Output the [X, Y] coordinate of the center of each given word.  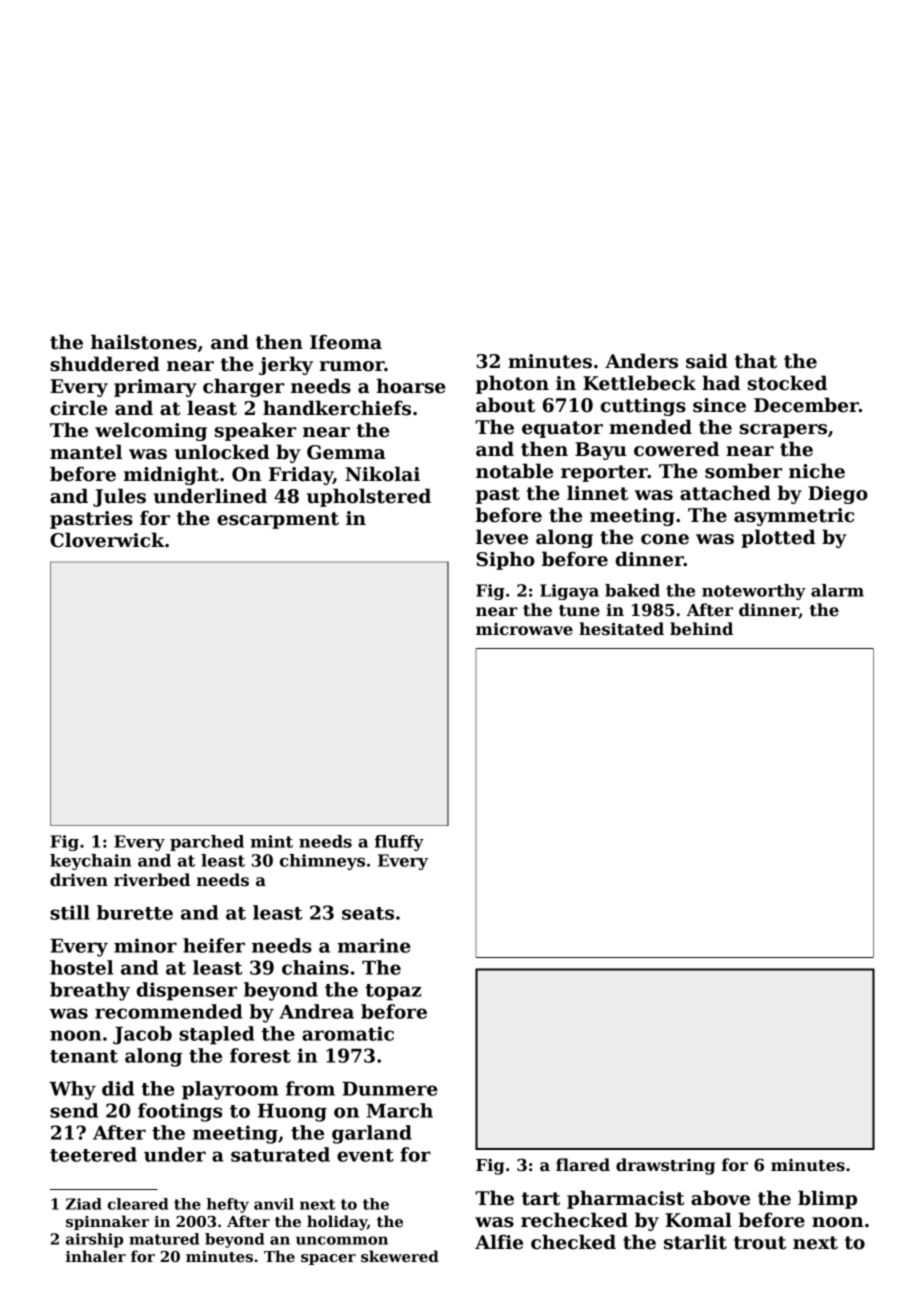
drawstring [665, 1166]
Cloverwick [107, 540]
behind [701, 629]
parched [207, 843]
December [806, 405]
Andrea [316, 1011]
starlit [695, 1242]
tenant [84, 1056]
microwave [524, 629]
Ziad [84, 1204]
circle [79, 408]
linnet [597, 493]
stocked [787, 383]
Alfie [499, 1242]
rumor [352, 366]
